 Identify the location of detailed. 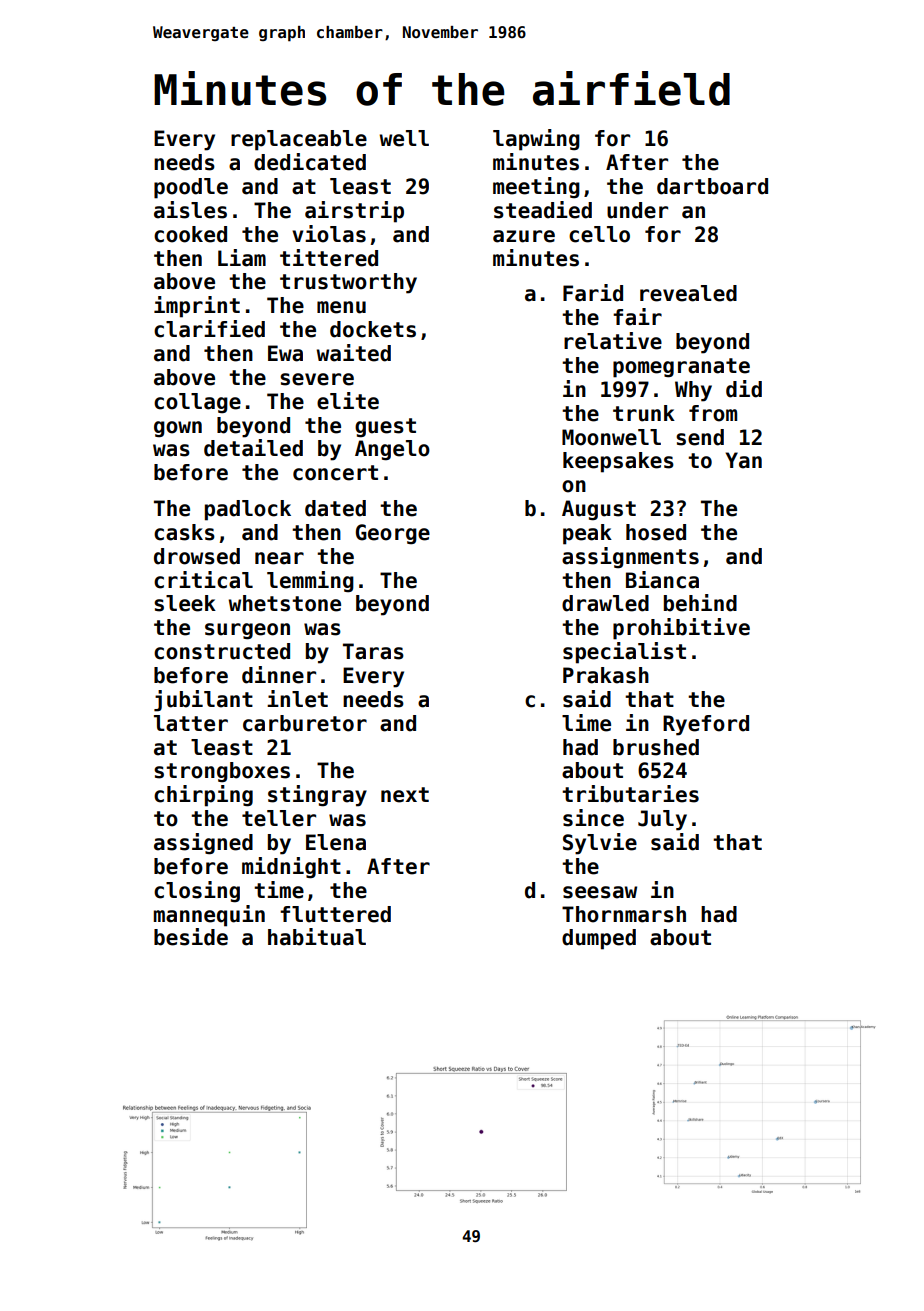
(253, 448).
